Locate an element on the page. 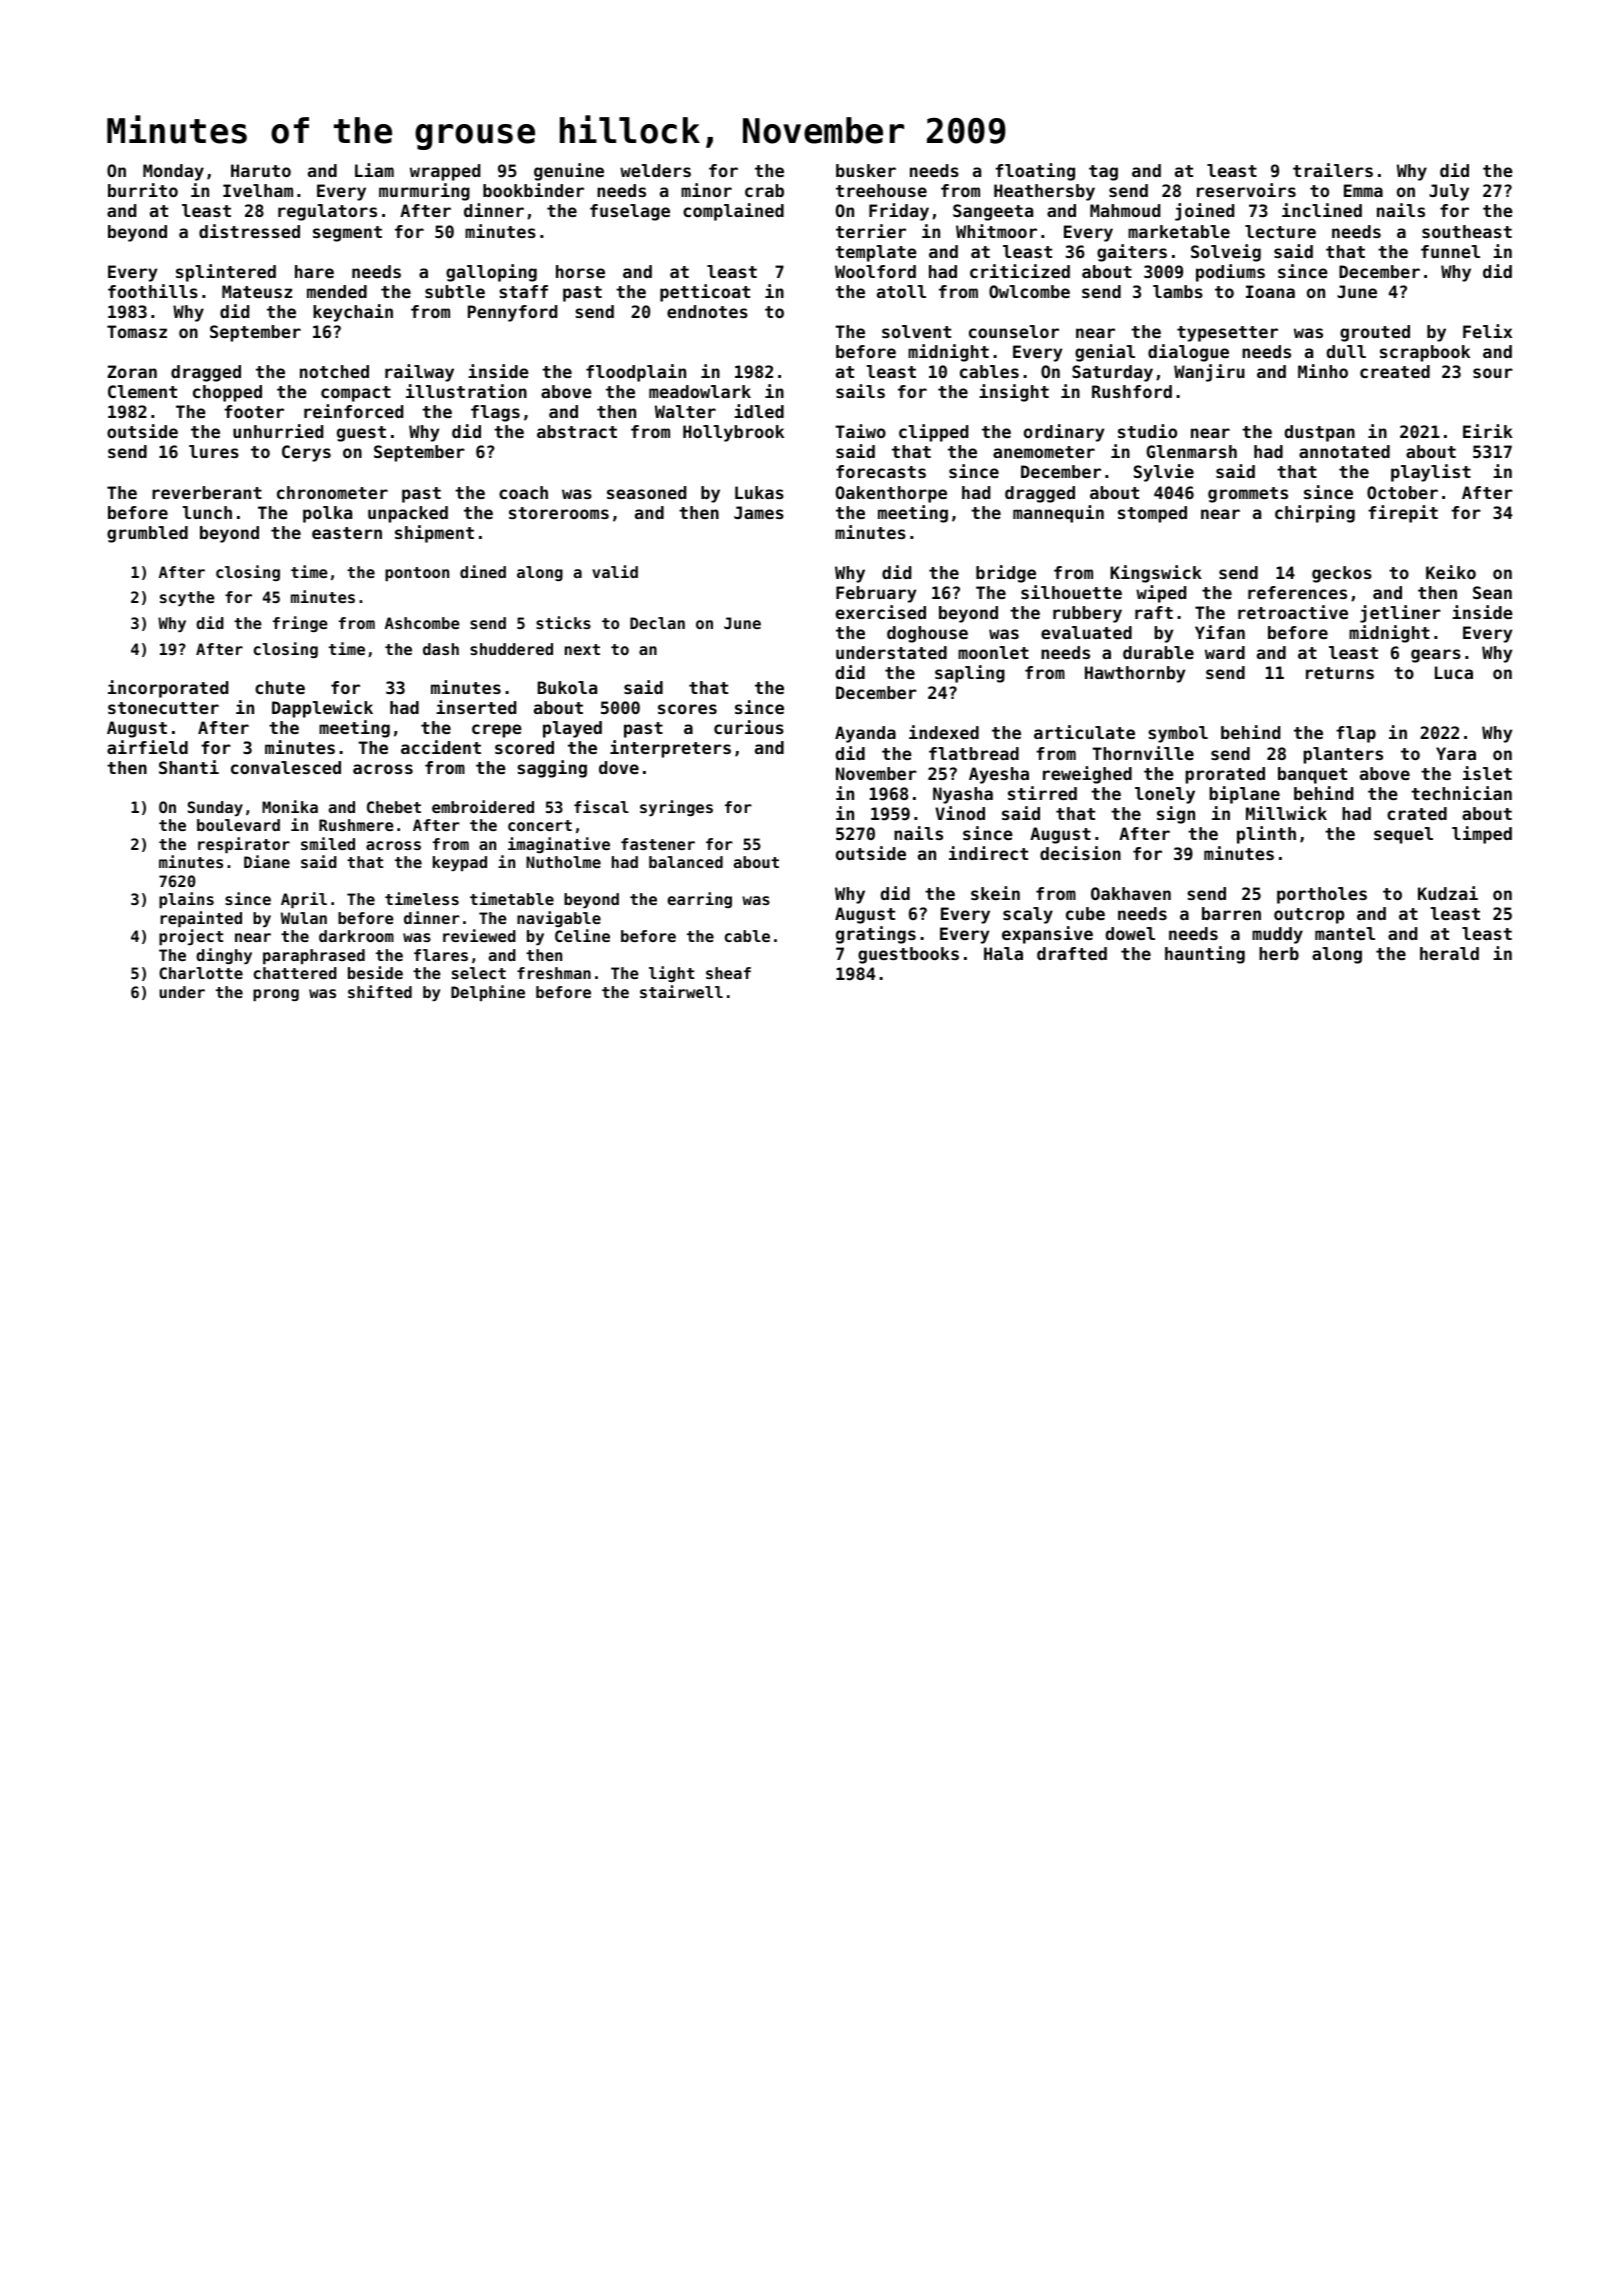  Delphine is located at coordinates (488, 993).
